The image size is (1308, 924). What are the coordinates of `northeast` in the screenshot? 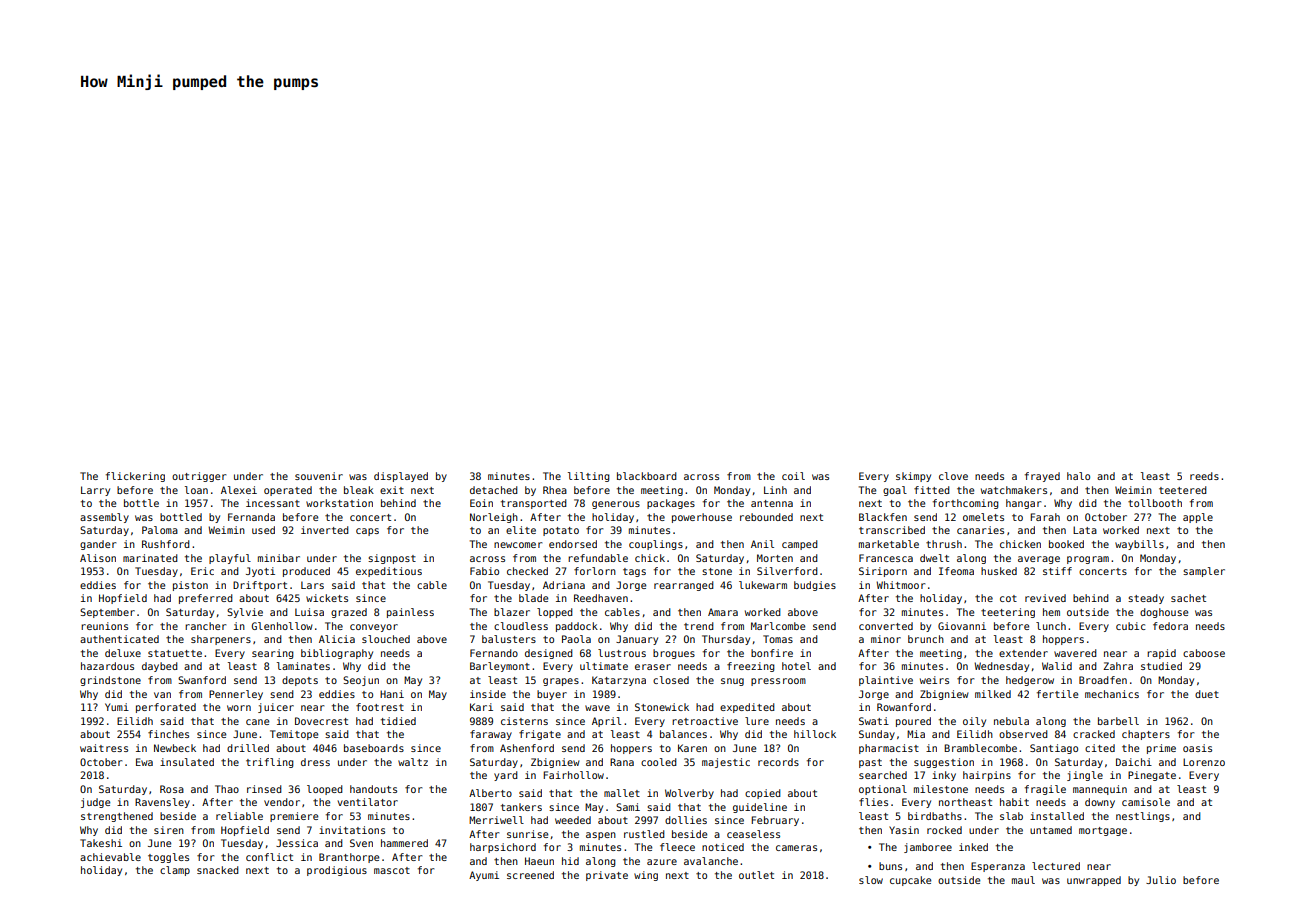 It's located at (965, 802).
